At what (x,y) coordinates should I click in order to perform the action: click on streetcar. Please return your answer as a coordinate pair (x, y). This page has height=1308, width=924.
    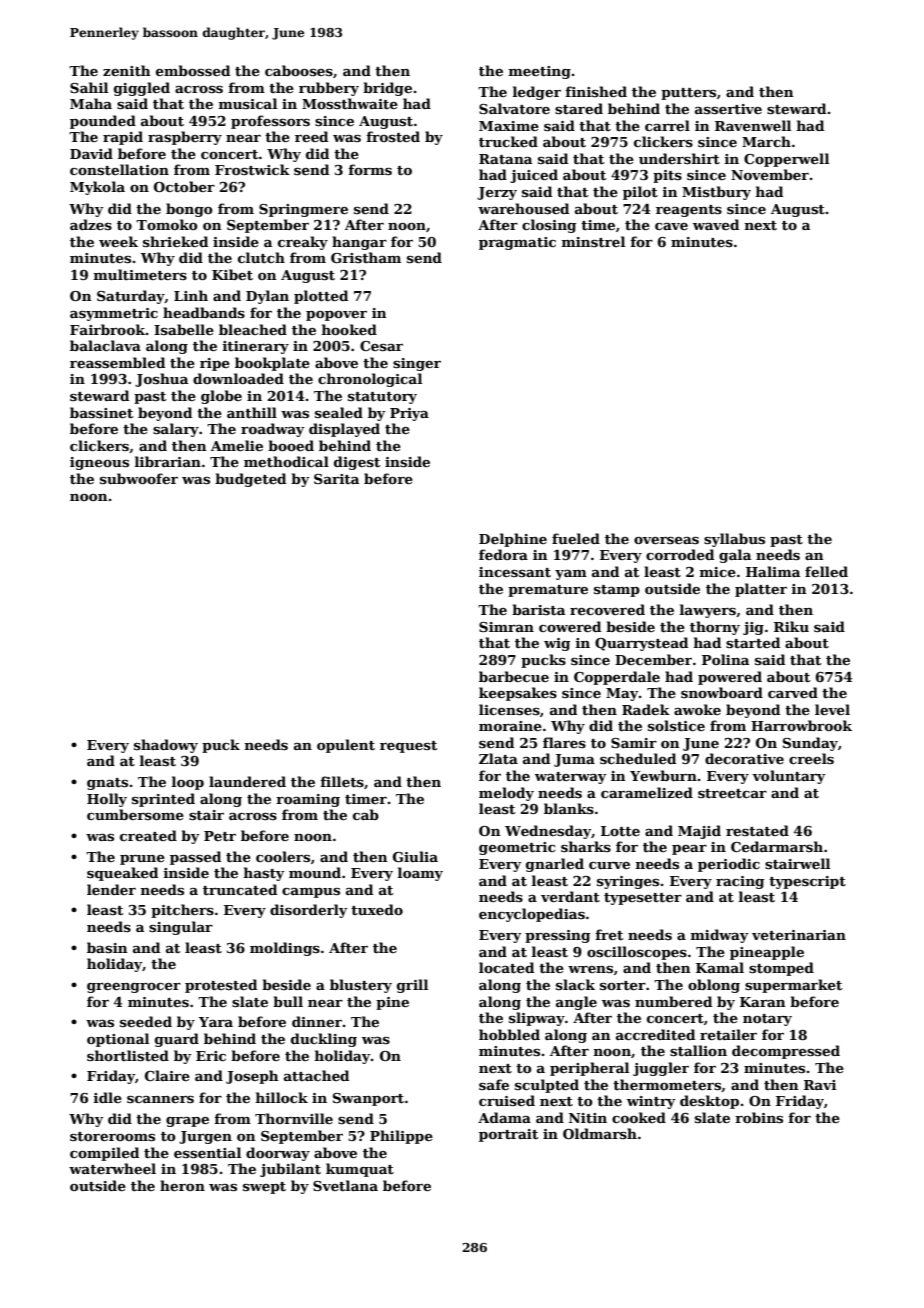
    Looking at the image, I should click on (732, 793).
